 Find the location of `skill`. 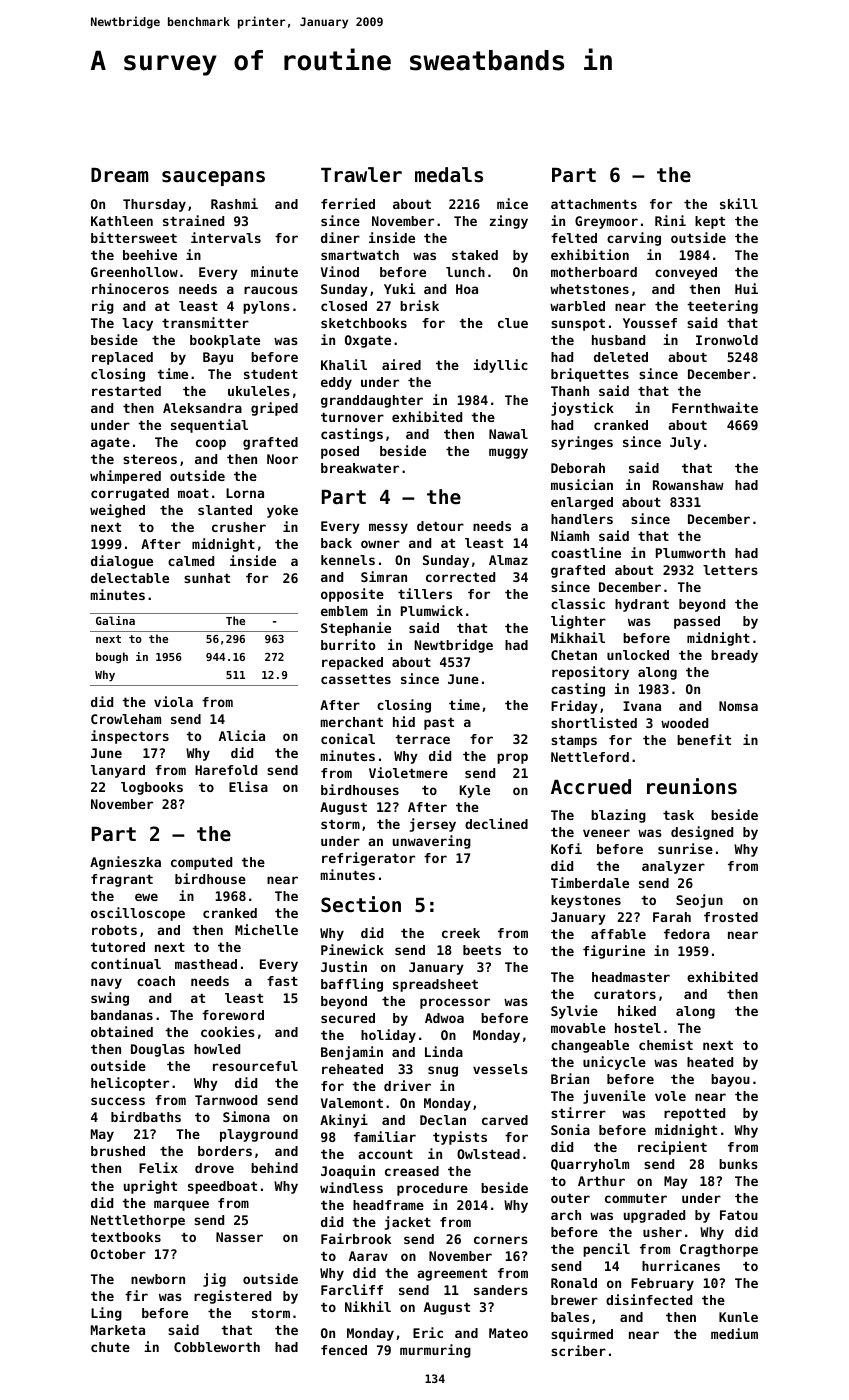

skill is located at coordinates (739, 203).
